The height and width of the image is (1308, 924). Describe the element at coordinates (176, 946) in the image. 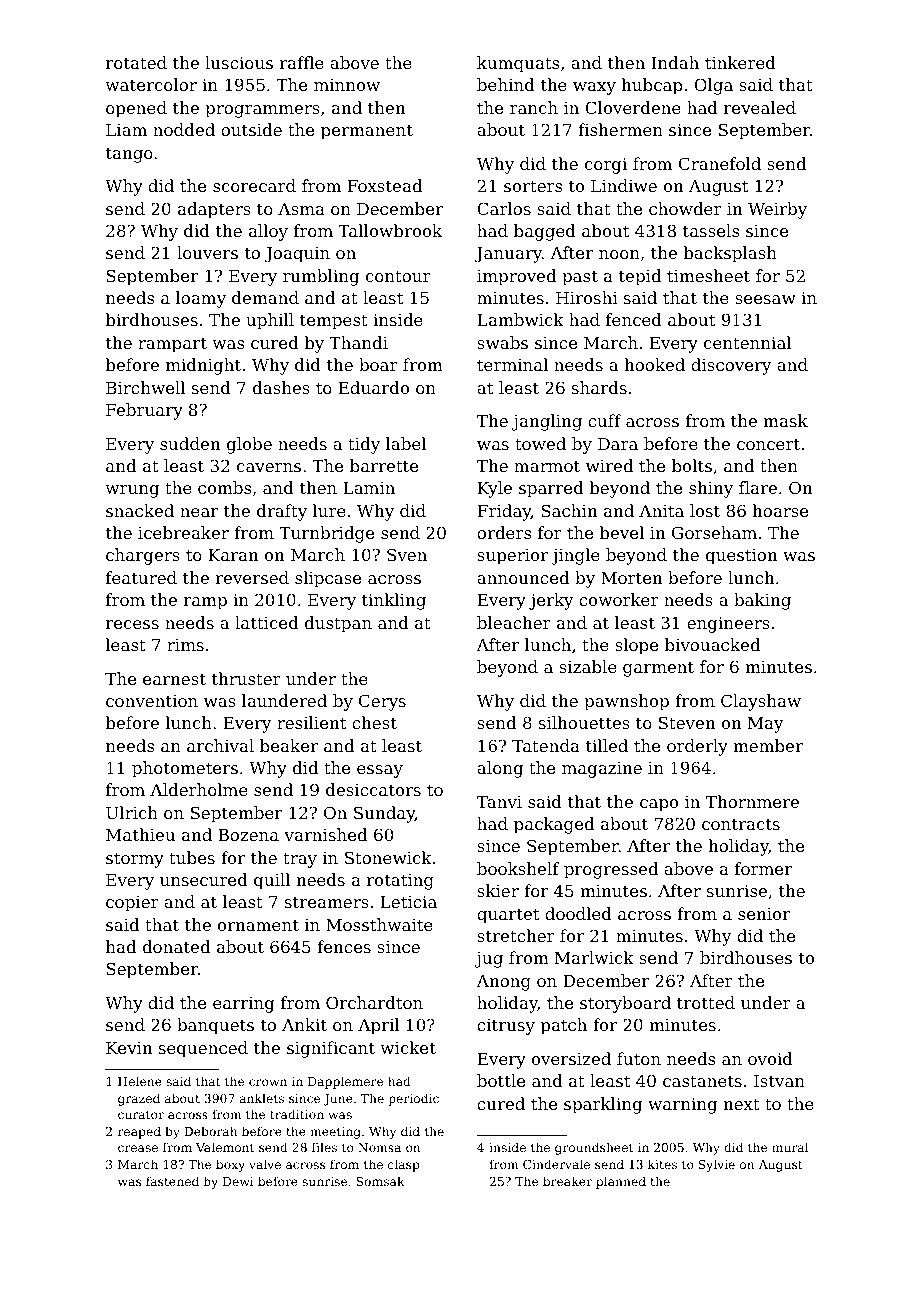

I see `donated` at that location.
